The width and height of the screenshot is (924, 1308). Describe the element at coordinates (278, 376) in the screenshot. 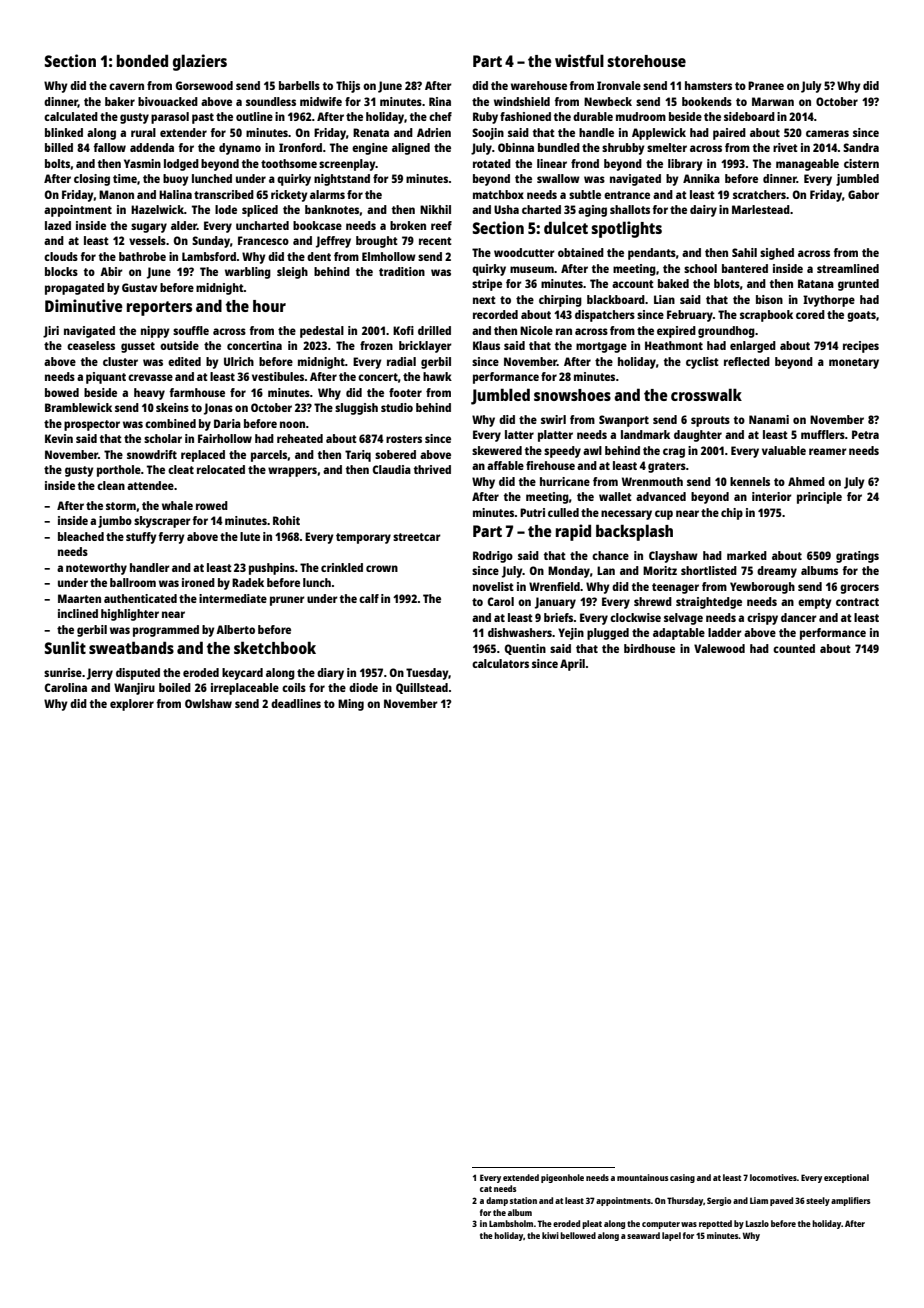

I see `vestibules` at that location.
